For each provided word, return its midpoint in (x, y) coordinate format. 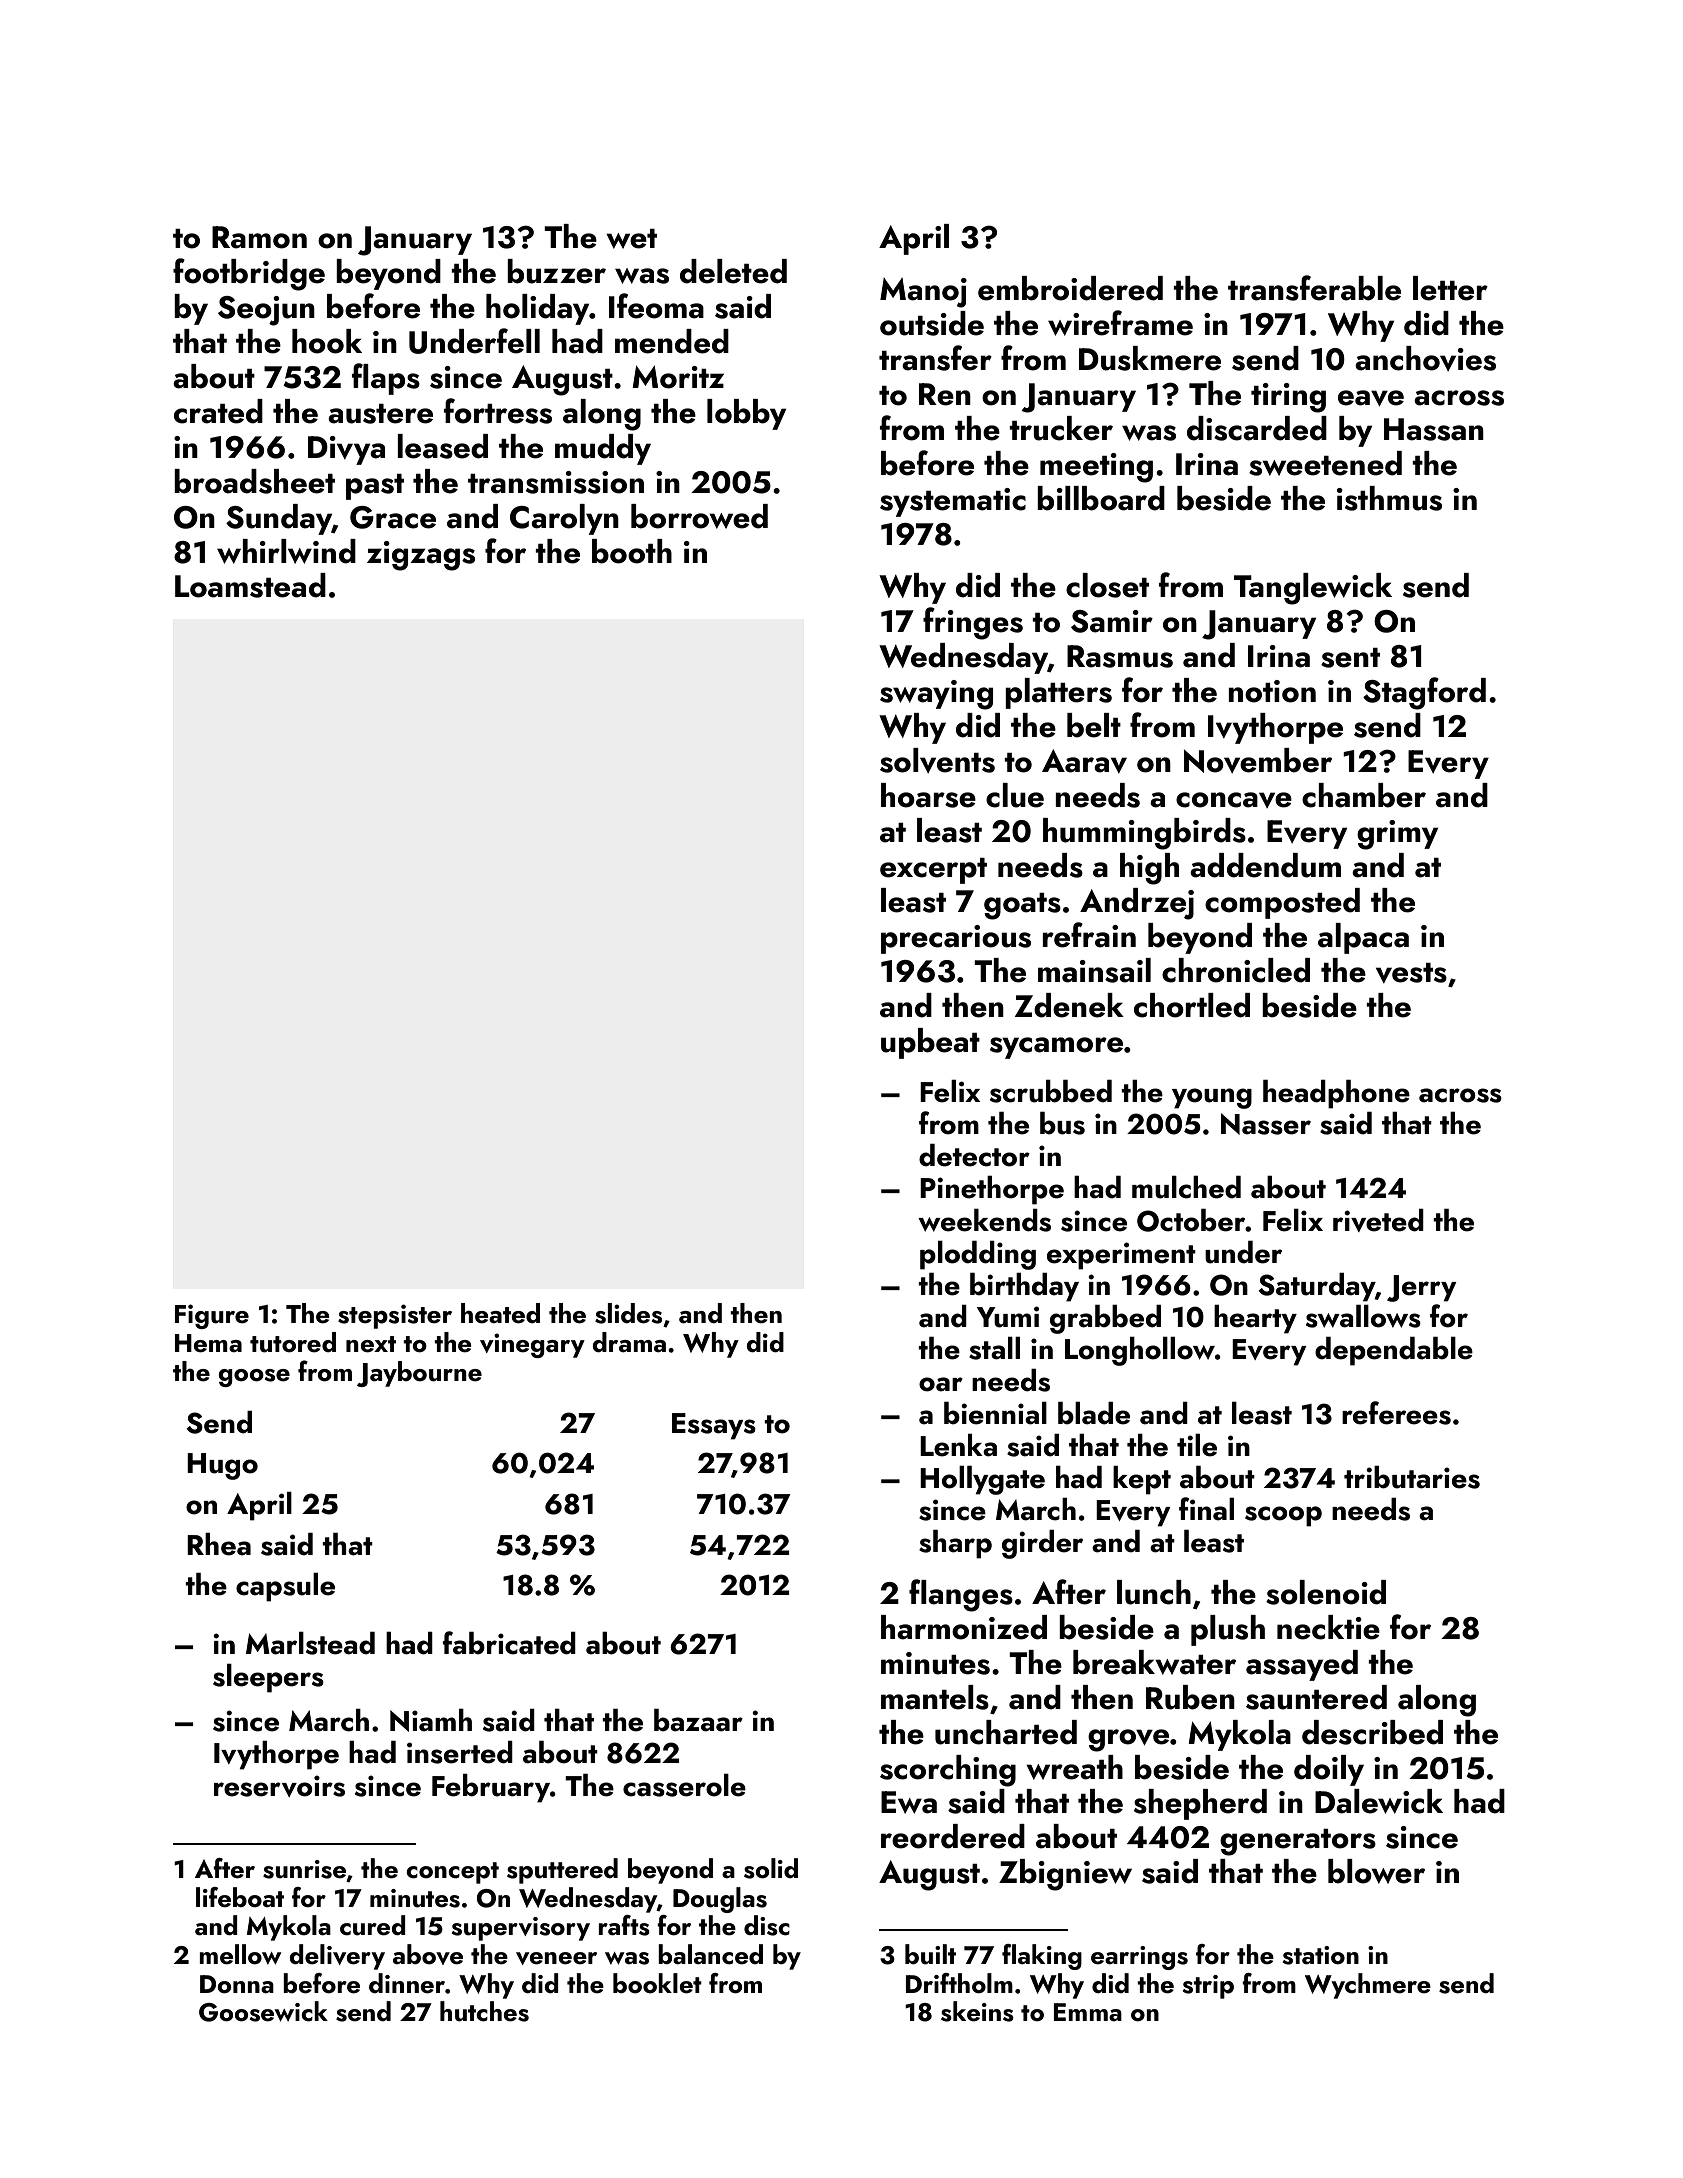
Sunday (279, 519)
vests (1411, 973)
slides (628, 1313)
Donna (237, 1984)
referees (1396, 1413)
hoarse (928, 795)
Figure (212, 1316)
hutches (484, 2011)
